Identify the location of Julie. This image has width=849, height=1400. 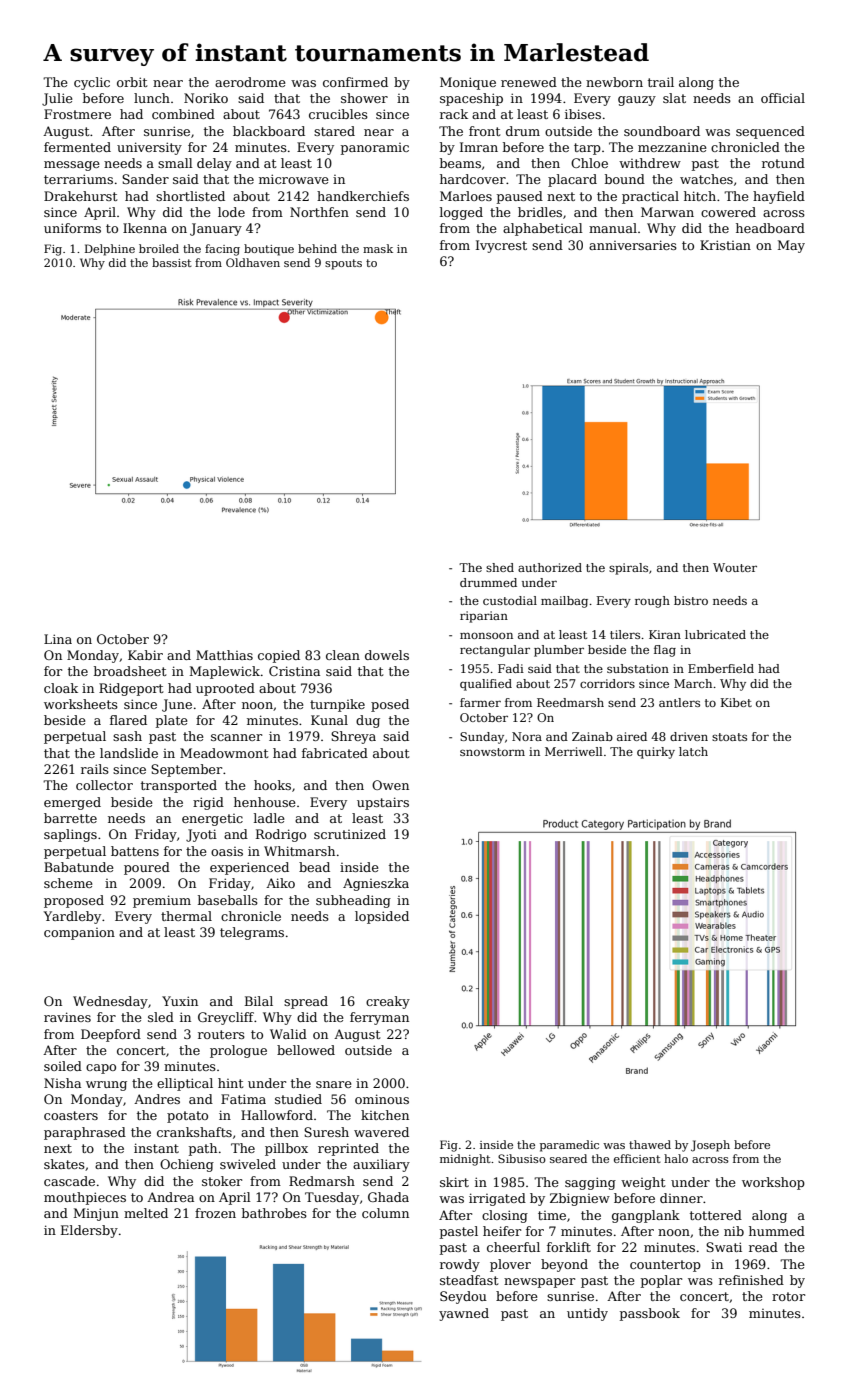
(57, 99).
